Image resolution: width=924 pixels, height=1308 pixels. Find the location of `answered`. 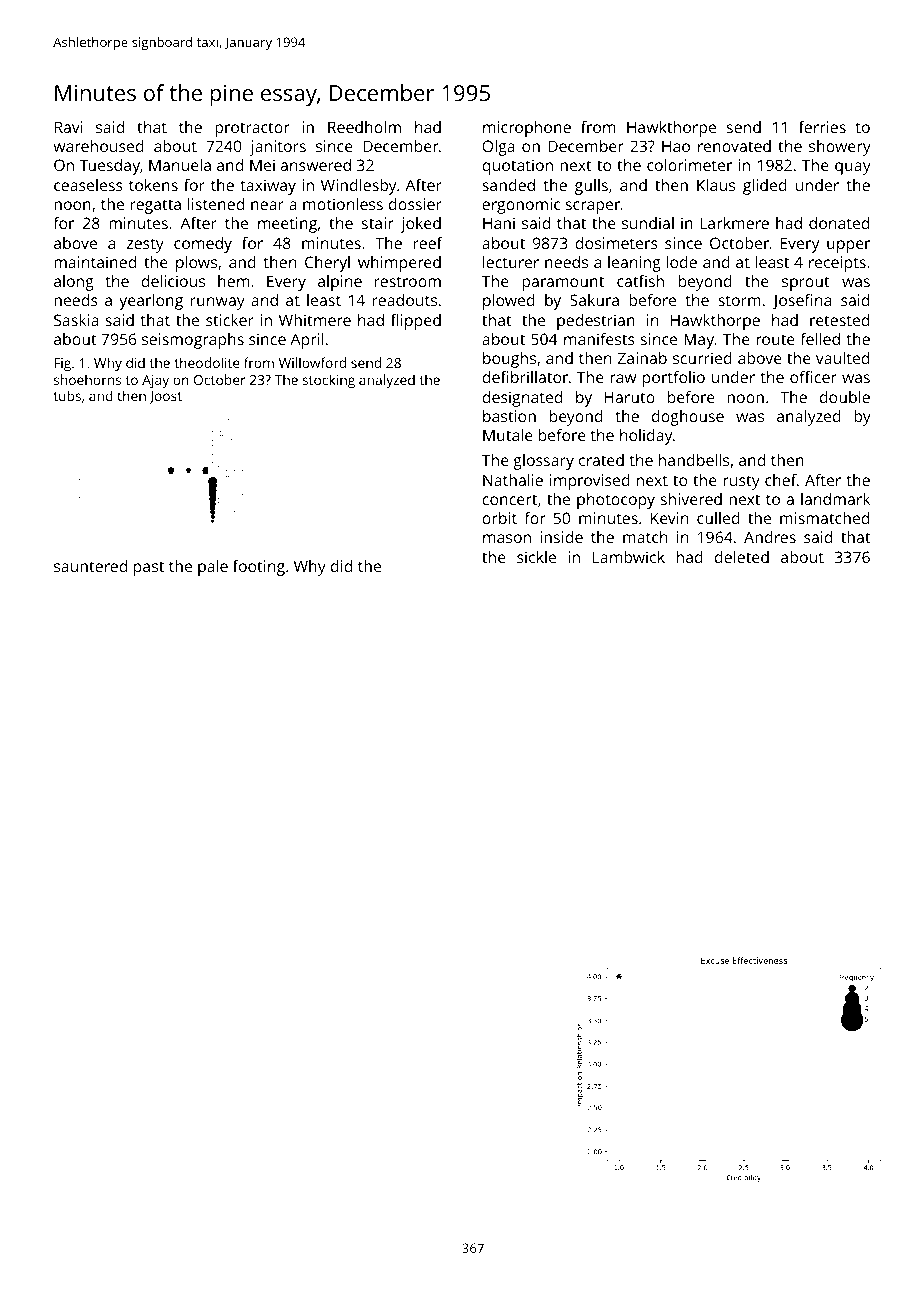

answered is located at coordinates (316, 165).
